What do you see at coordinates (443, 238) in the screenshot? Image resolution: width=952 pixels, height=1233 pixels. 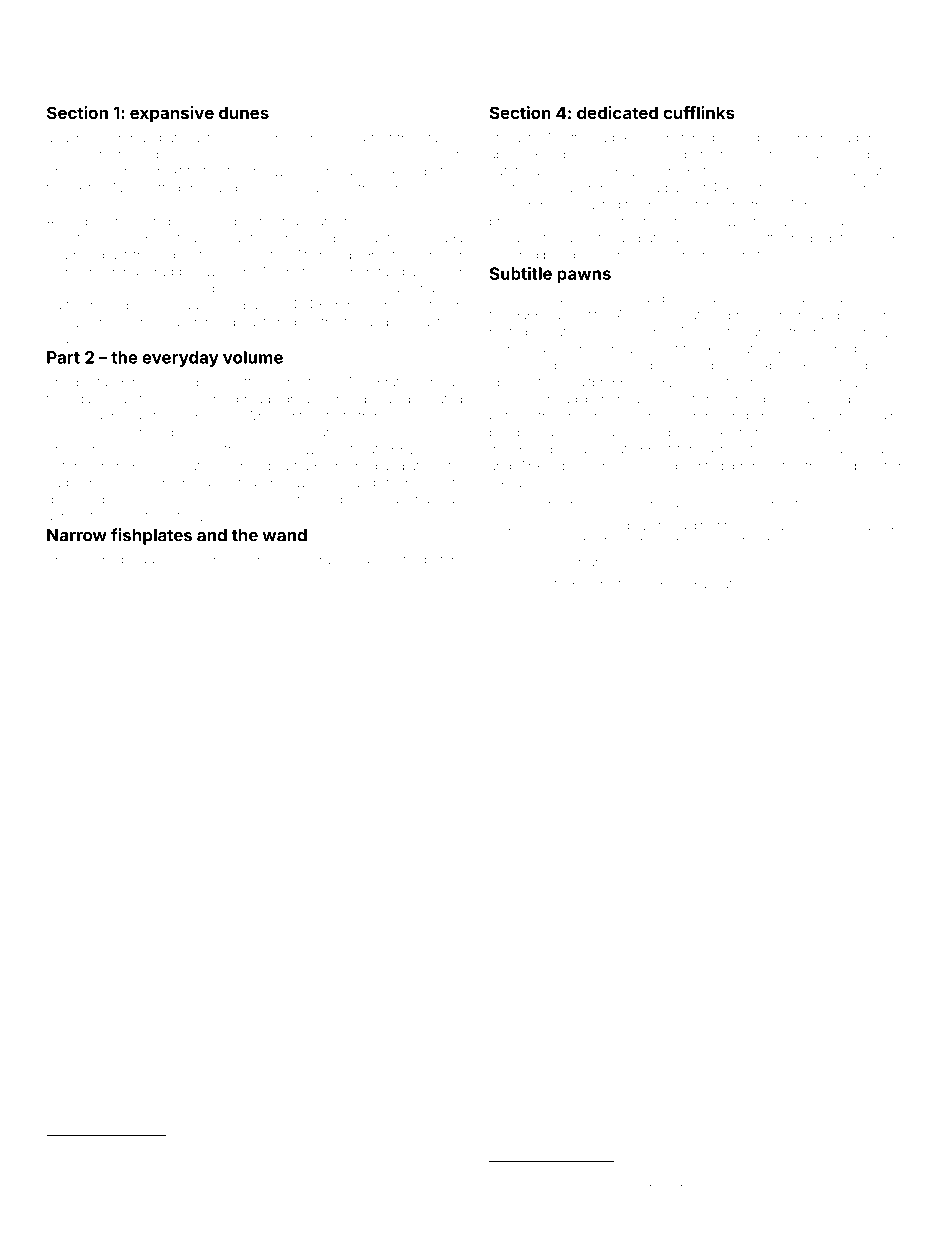 I see `Ghada` at bounding box center [443, 238].
